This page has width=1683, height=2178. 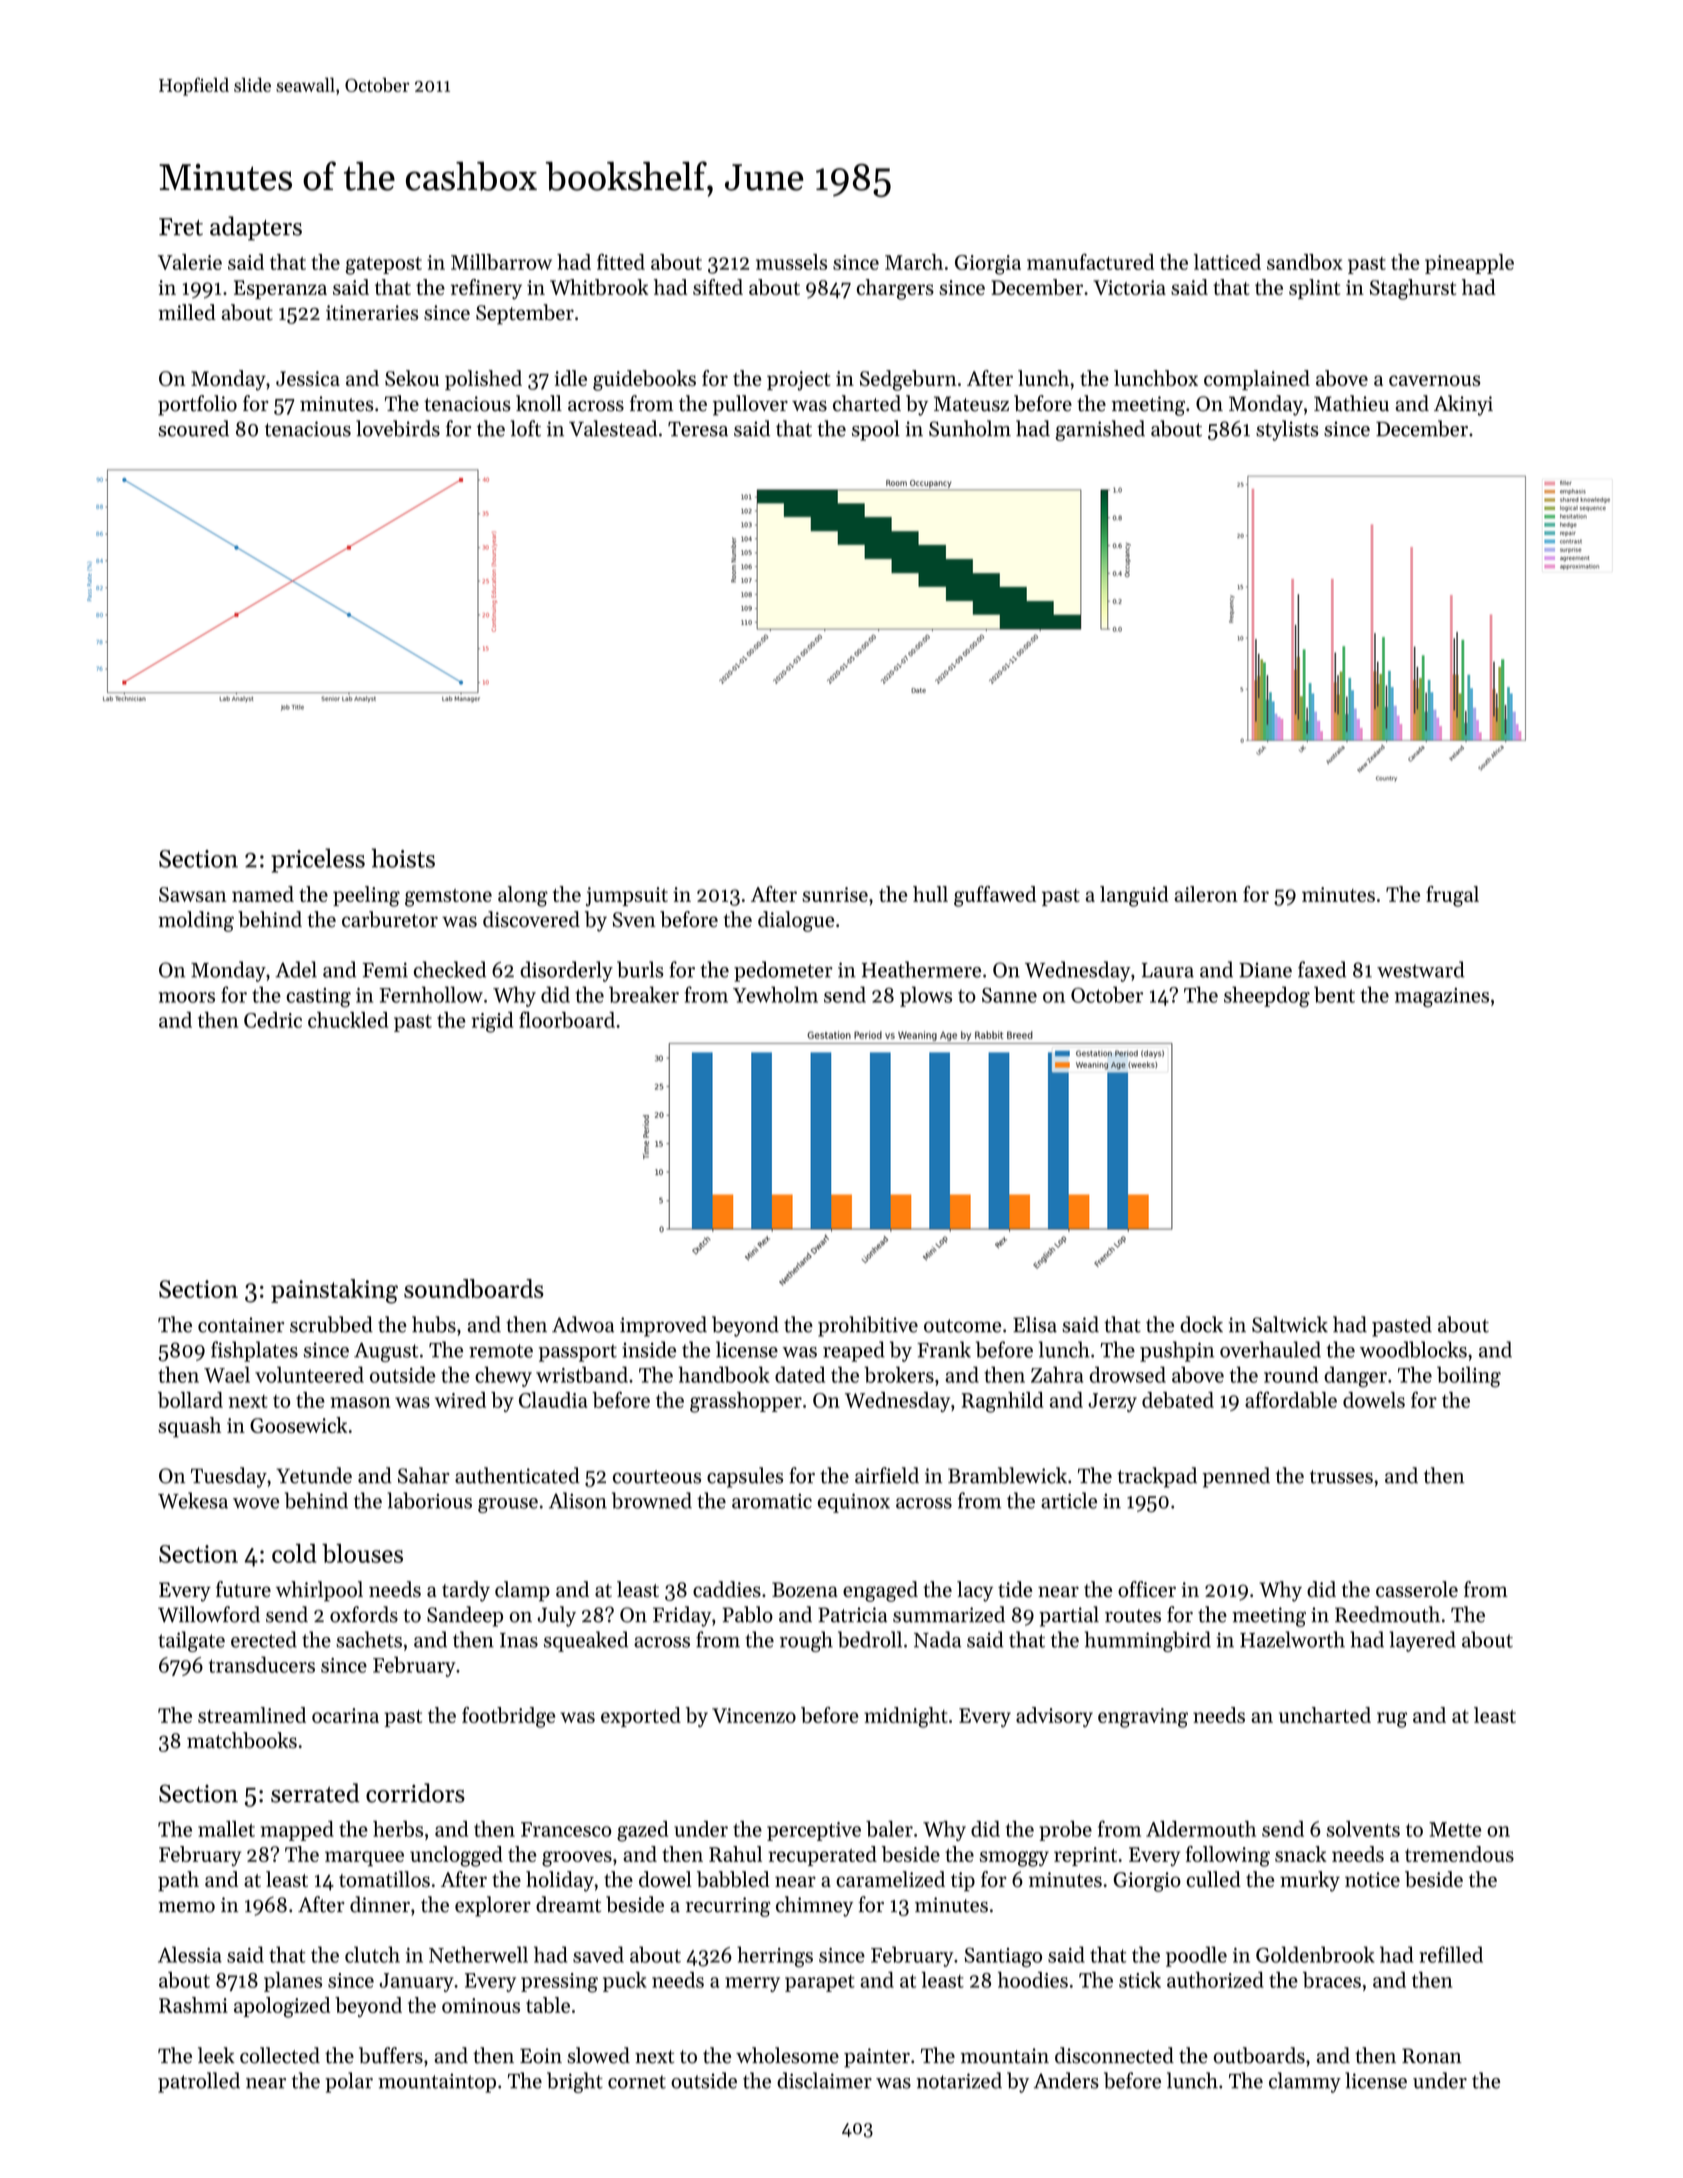 What do you see at coordinates (752, 1984) in the page?
I see `merry` at bounding box center [752, 1984].
